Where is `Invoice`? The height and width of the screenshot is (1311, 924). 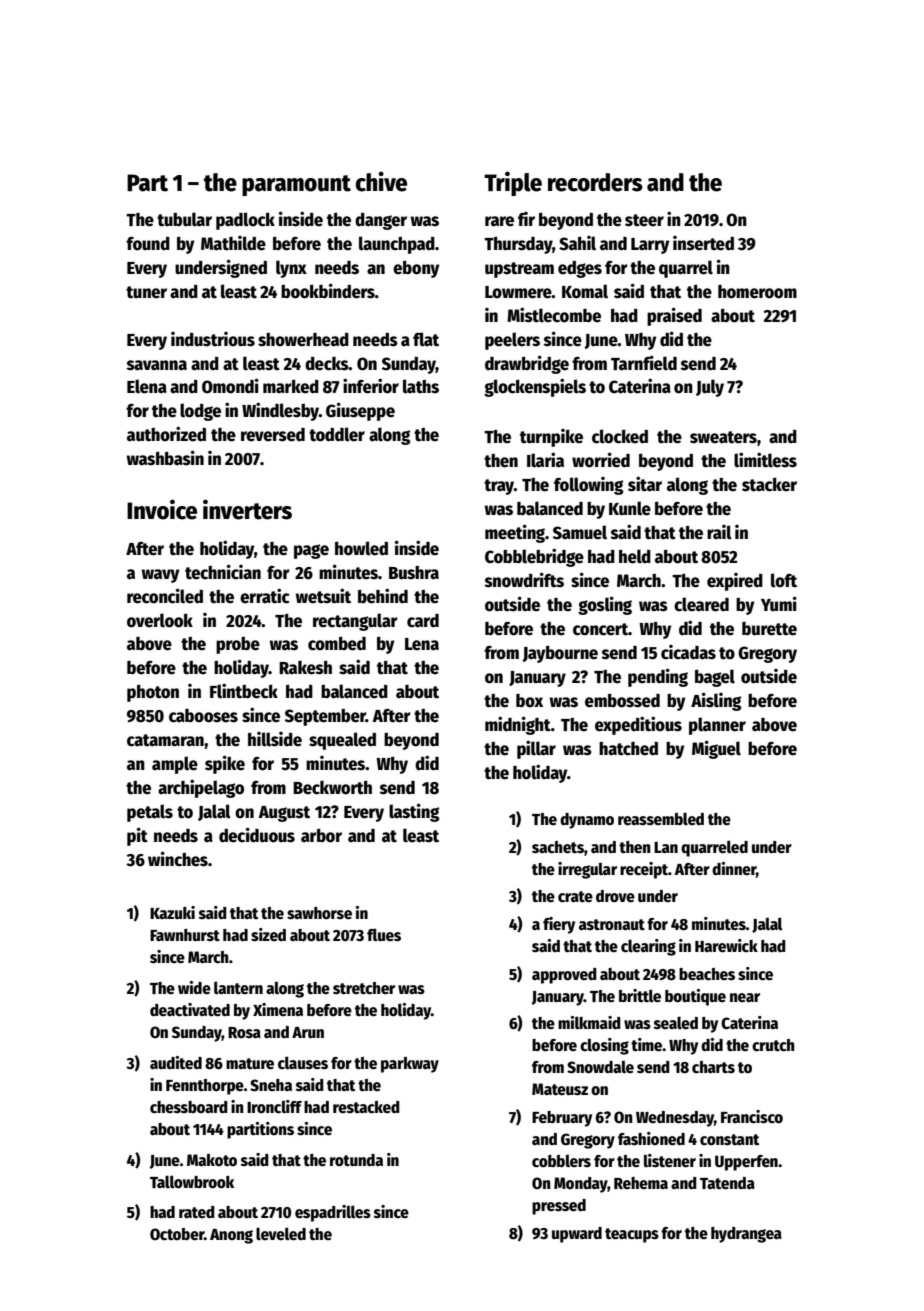 Invoice is located at coordinates (162, 509).
